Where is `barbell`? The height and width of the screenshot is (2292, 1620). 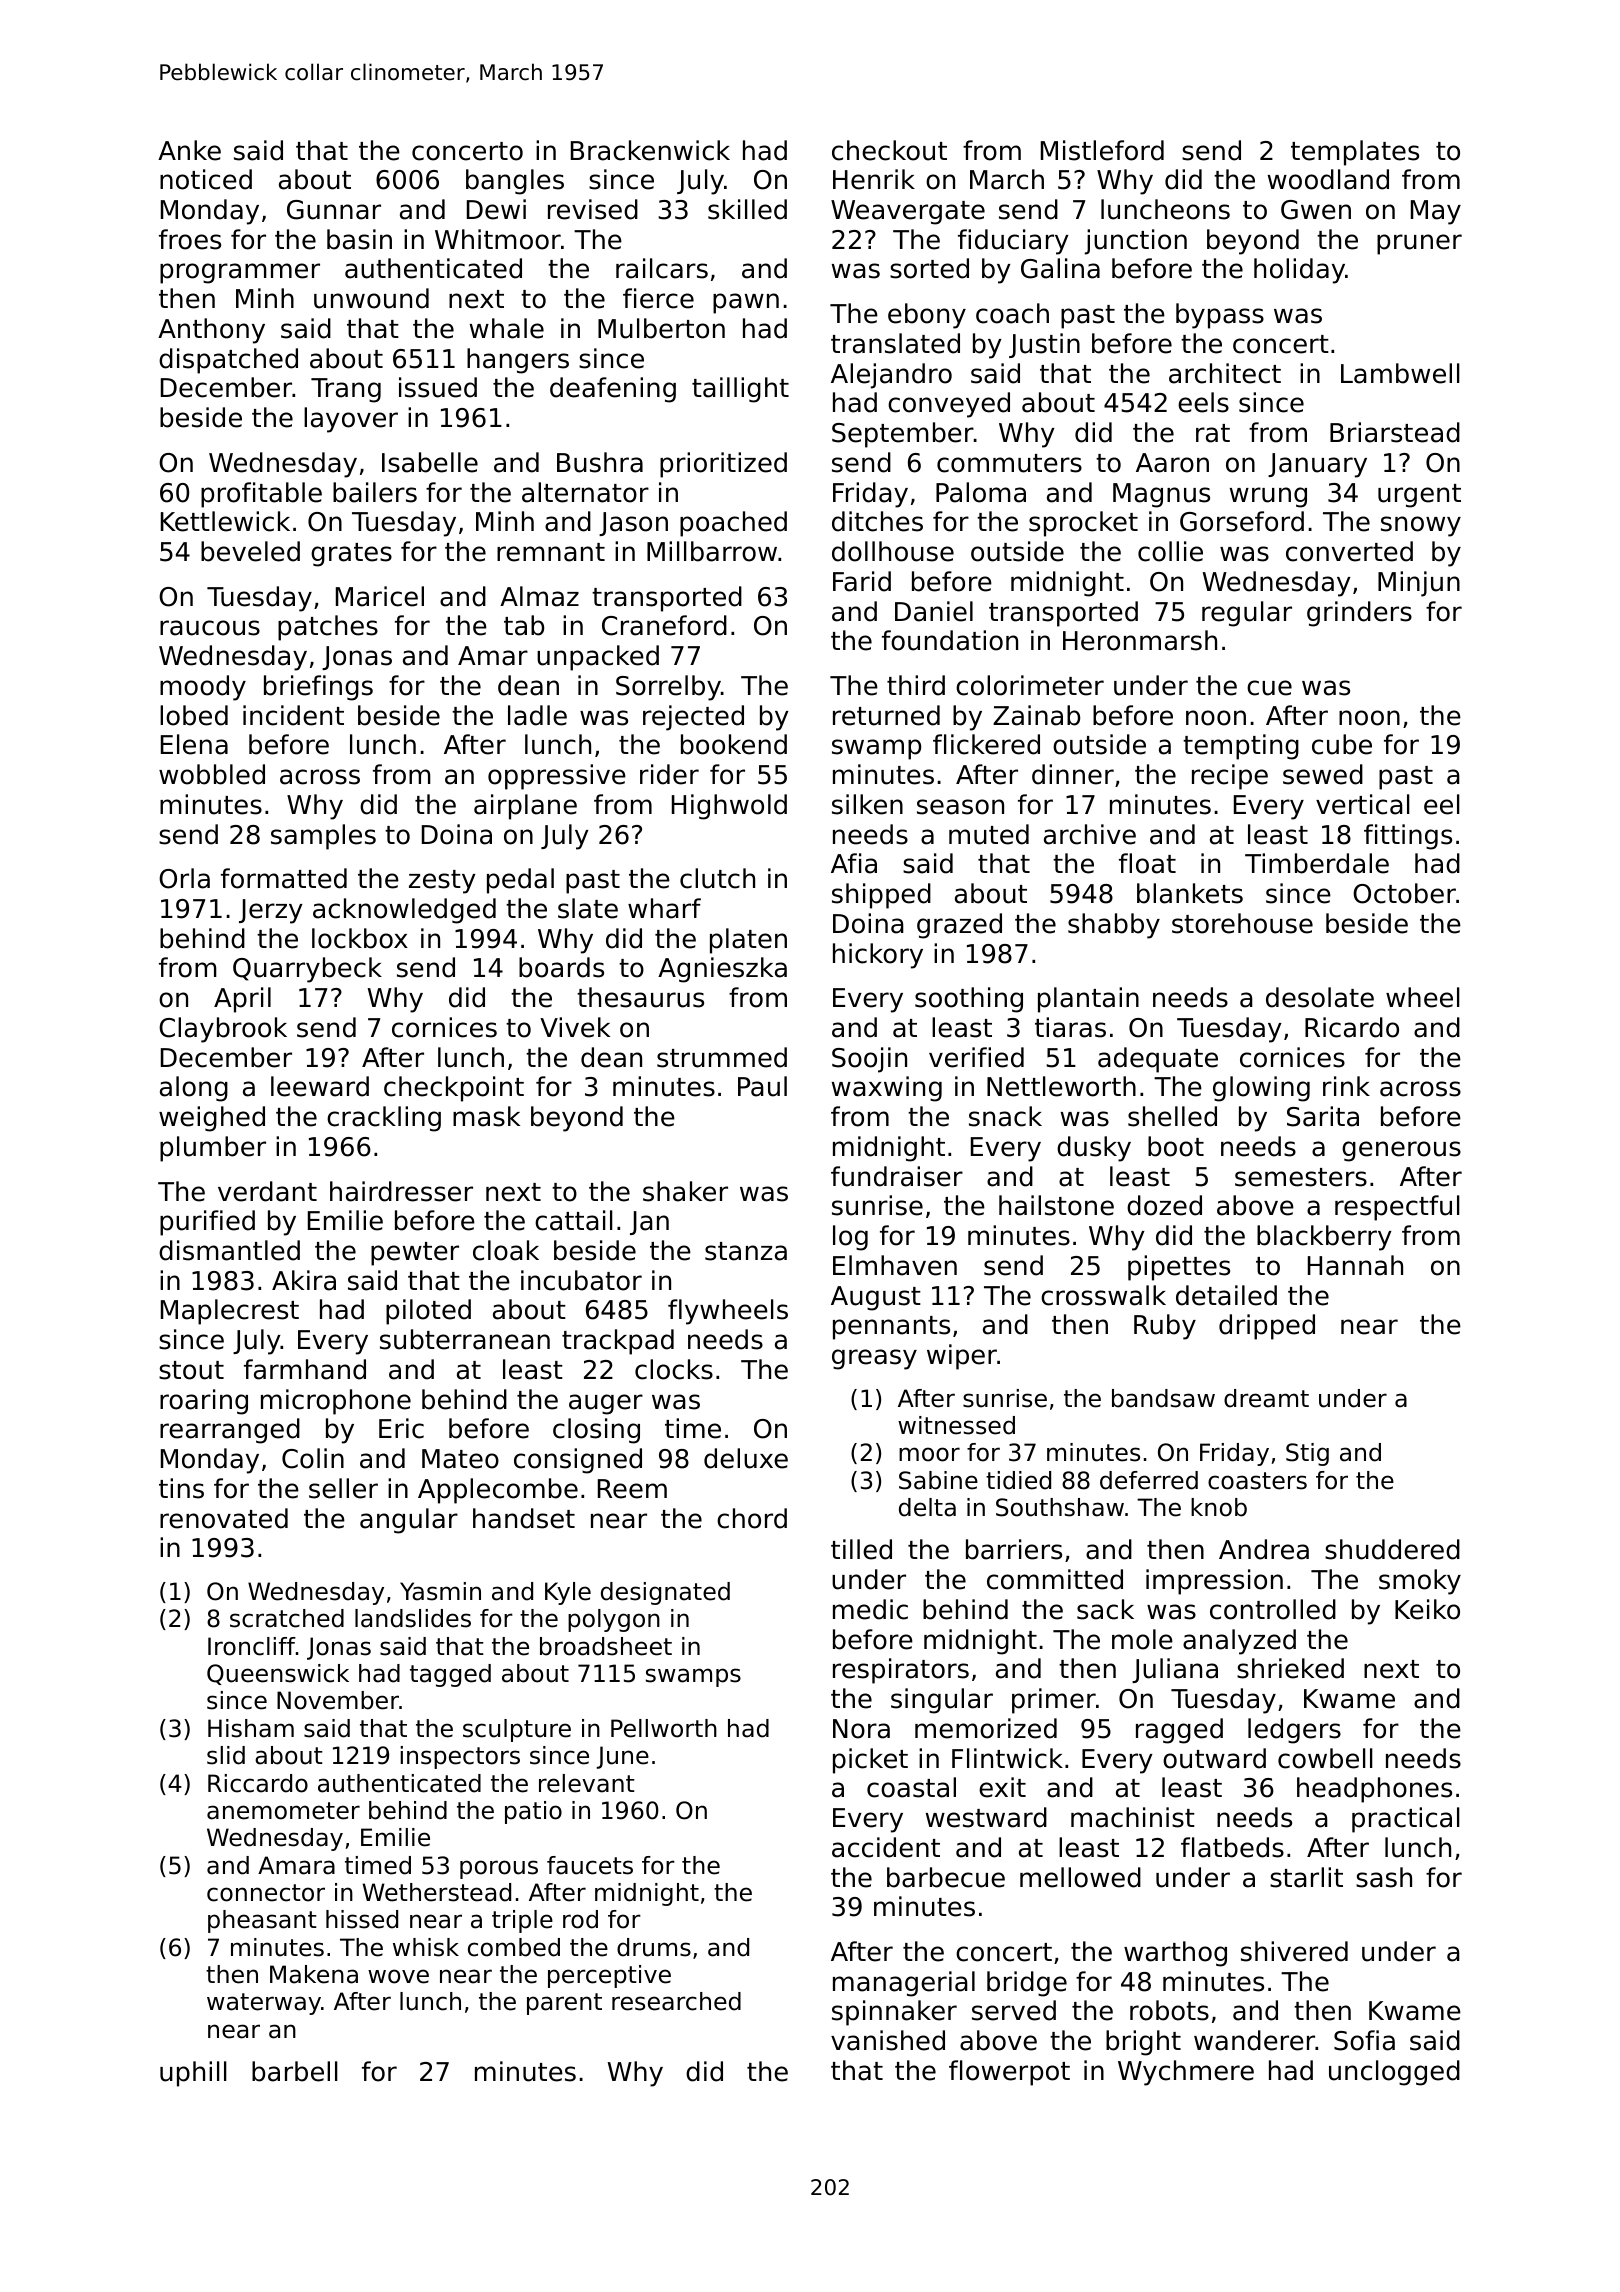 barbell is located at coordinates (295, 2071).
